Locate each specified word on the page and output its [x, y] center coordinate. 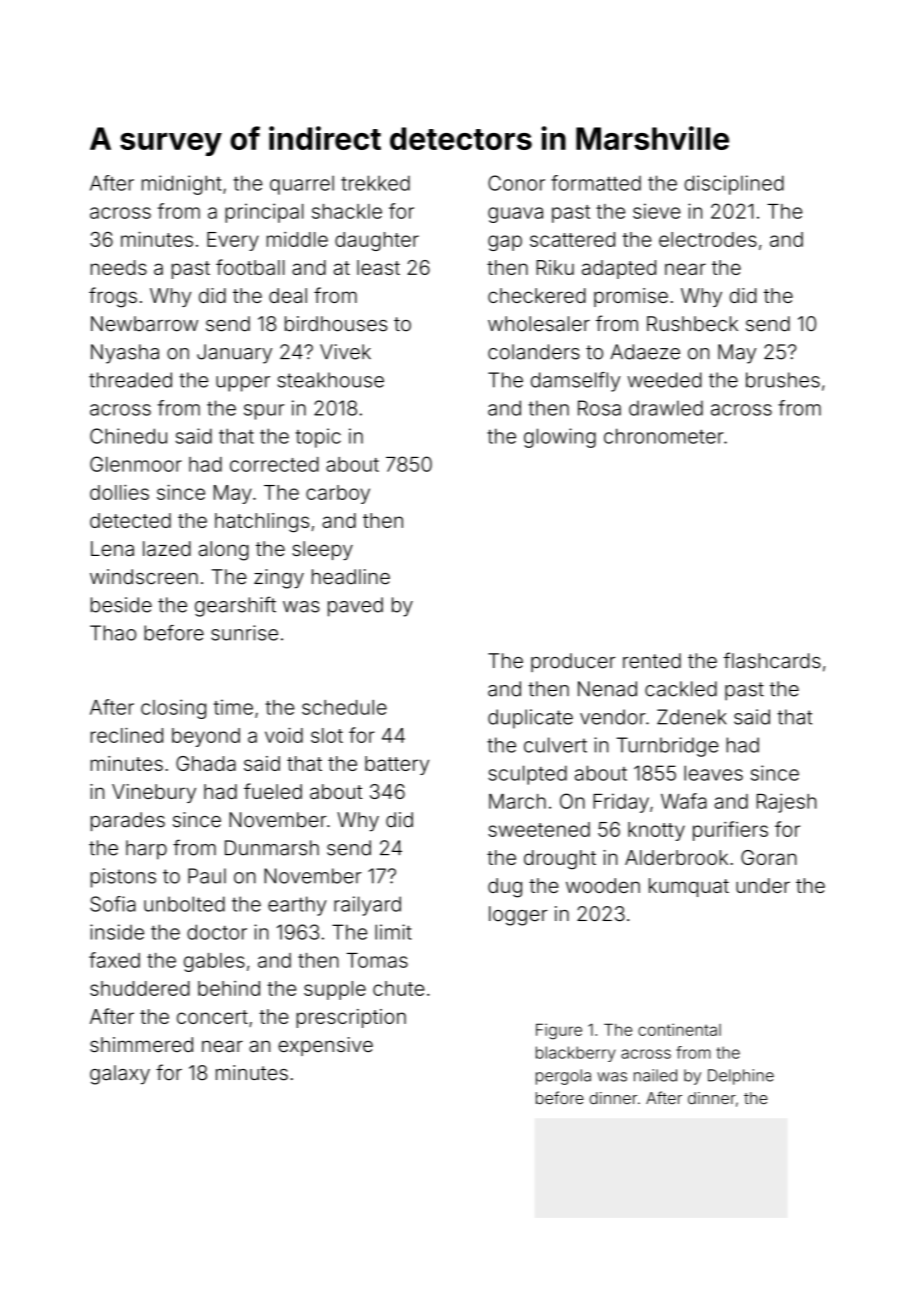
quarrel [302, 185]
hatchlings [262, 523]
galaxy [120, 1075]
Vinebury [154, 793]
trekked [375, 183]
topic [318, 438]
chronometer [664, 436]
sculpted [527, 775]
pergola [563, 1077]
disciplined [734, 185]
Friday [621, 803]
